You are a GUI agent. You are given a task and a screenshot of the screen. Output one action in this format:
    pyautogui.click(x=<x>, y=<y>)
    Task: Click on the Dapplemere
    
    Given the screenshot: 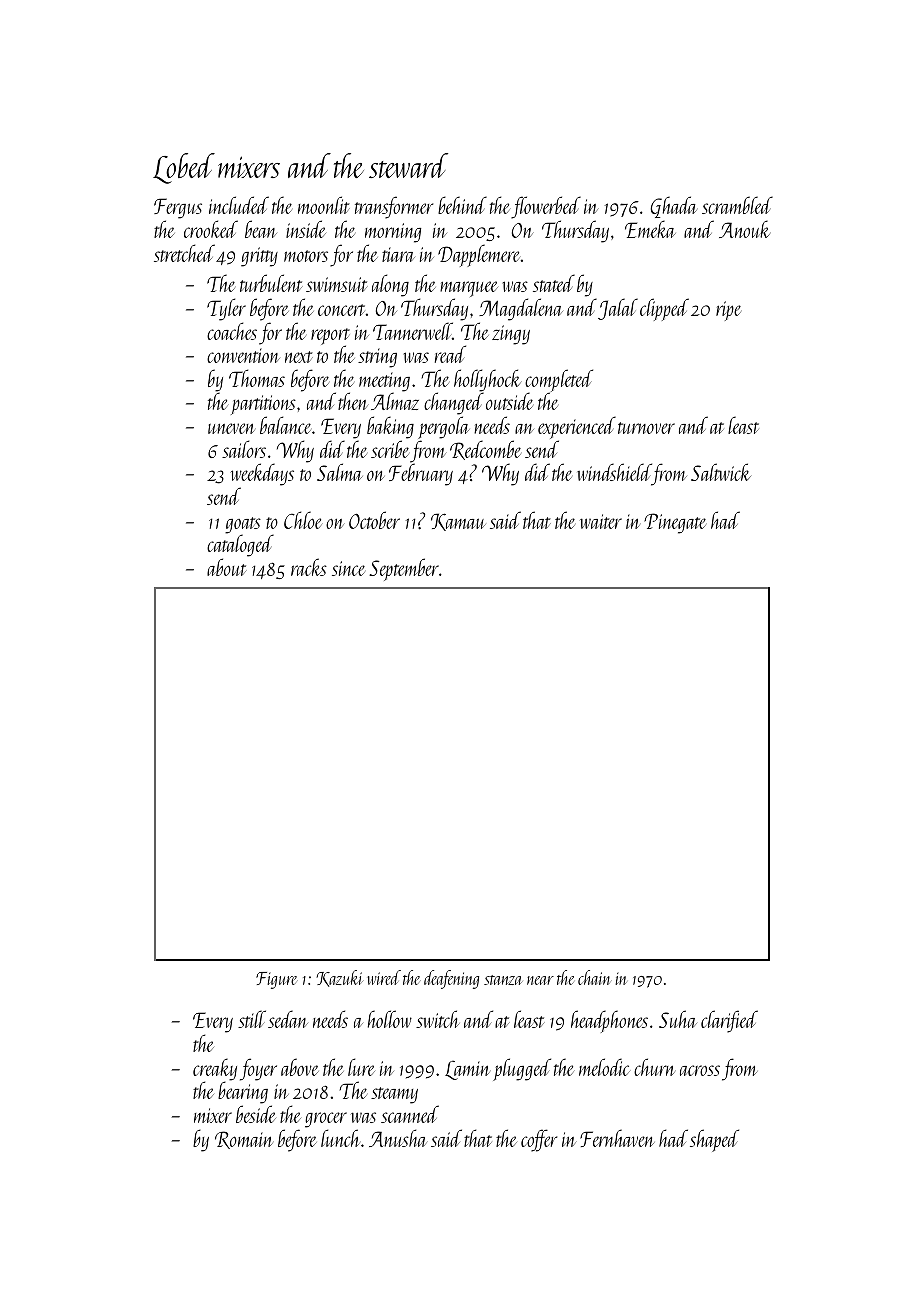 What is the action you would take?
    pyautogui.click(x=479, y=255)
